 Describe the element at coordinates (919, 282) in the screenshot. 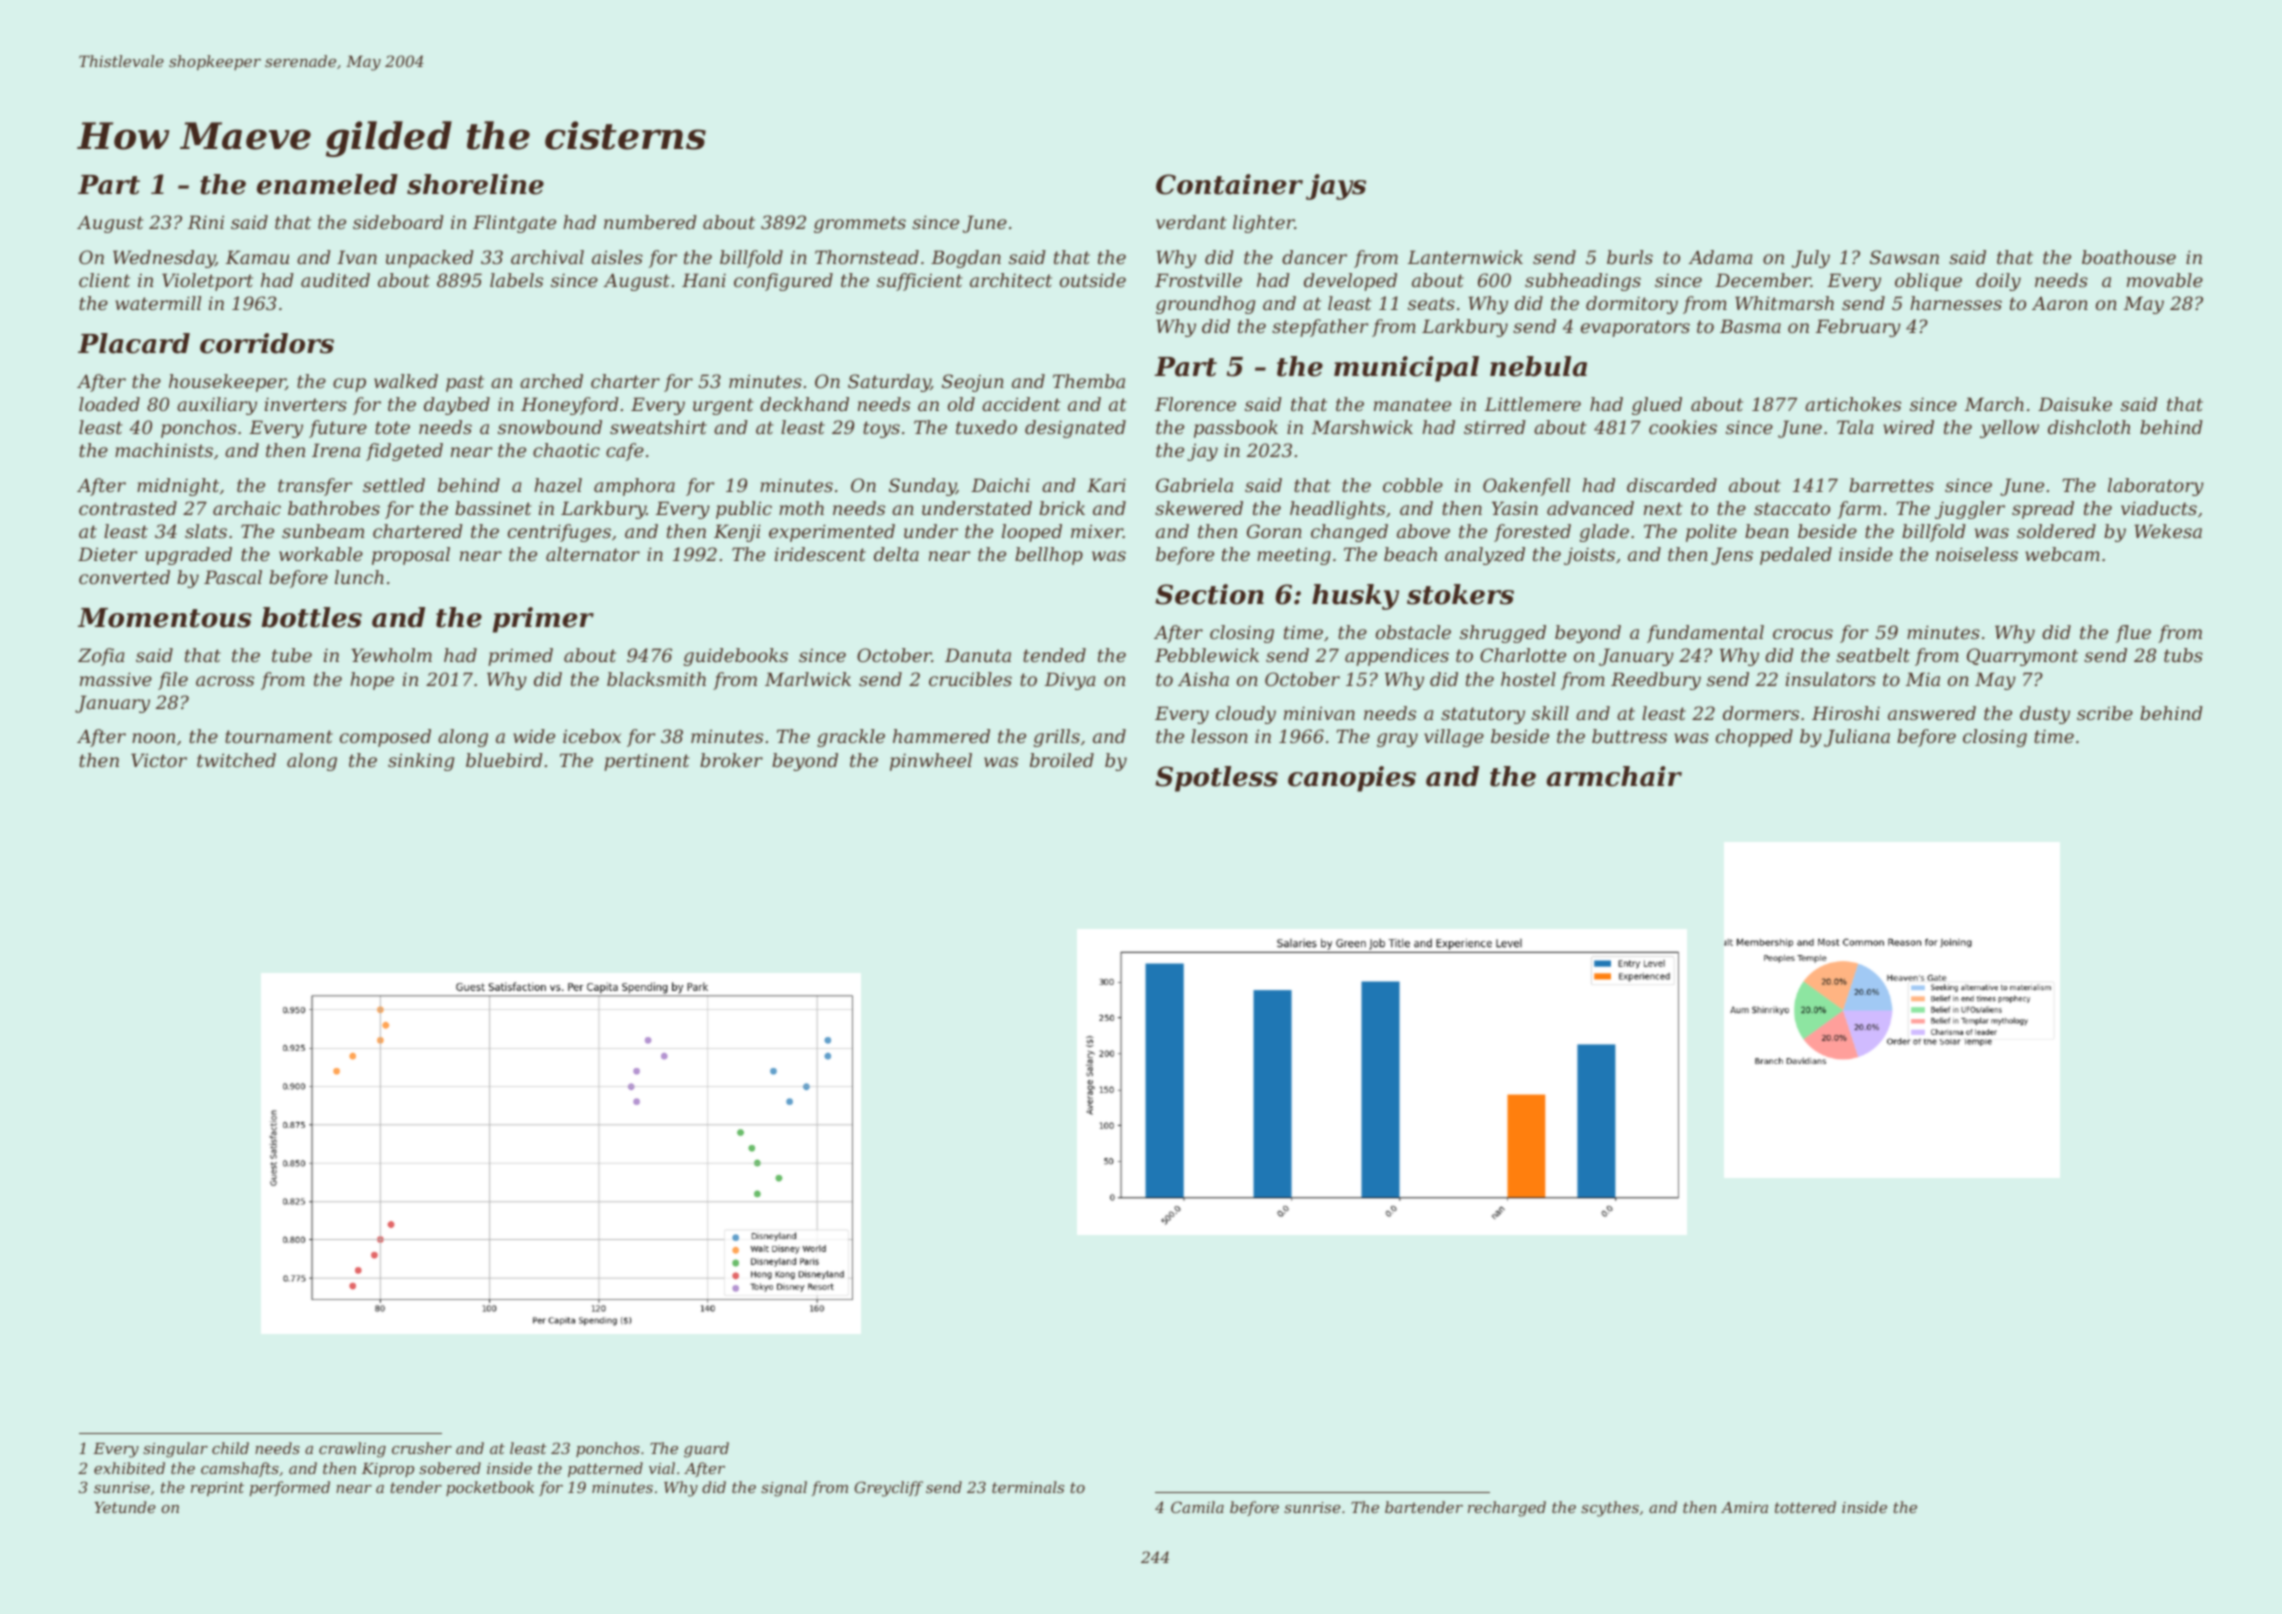

I see `sufficient` at that location.
